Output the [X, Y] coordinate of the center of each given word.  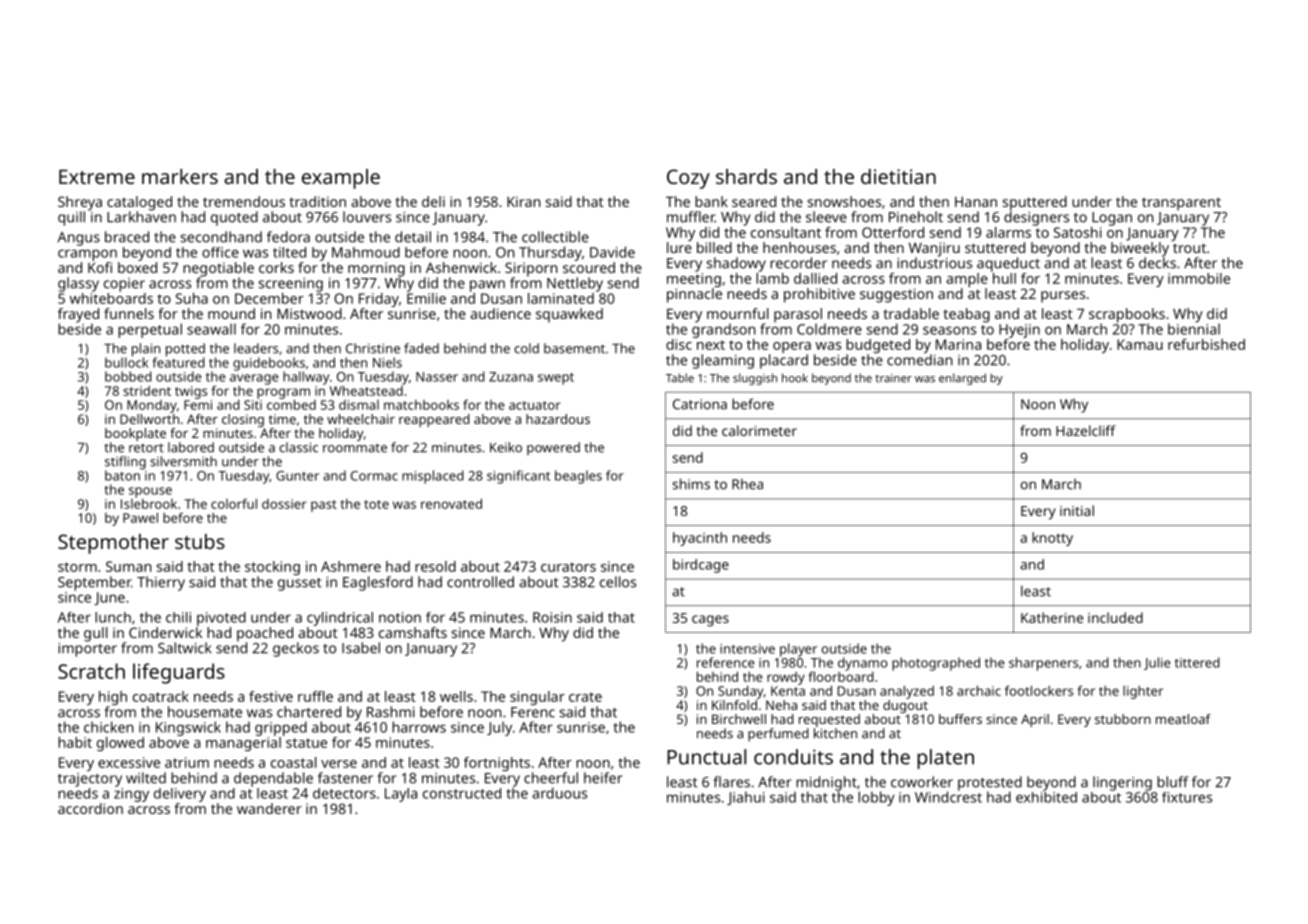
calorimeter [759, 430]
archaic [979, 690]
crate [585, 697]
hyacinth [700, 539]
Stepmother [113, 544]
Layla [401, 795]
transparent [1181, 204]
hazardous [558, 419]
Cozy [688, 179]
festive [271, 696]
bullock [126, 362]
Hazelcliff [1086, 430]
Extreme [97, 176]
